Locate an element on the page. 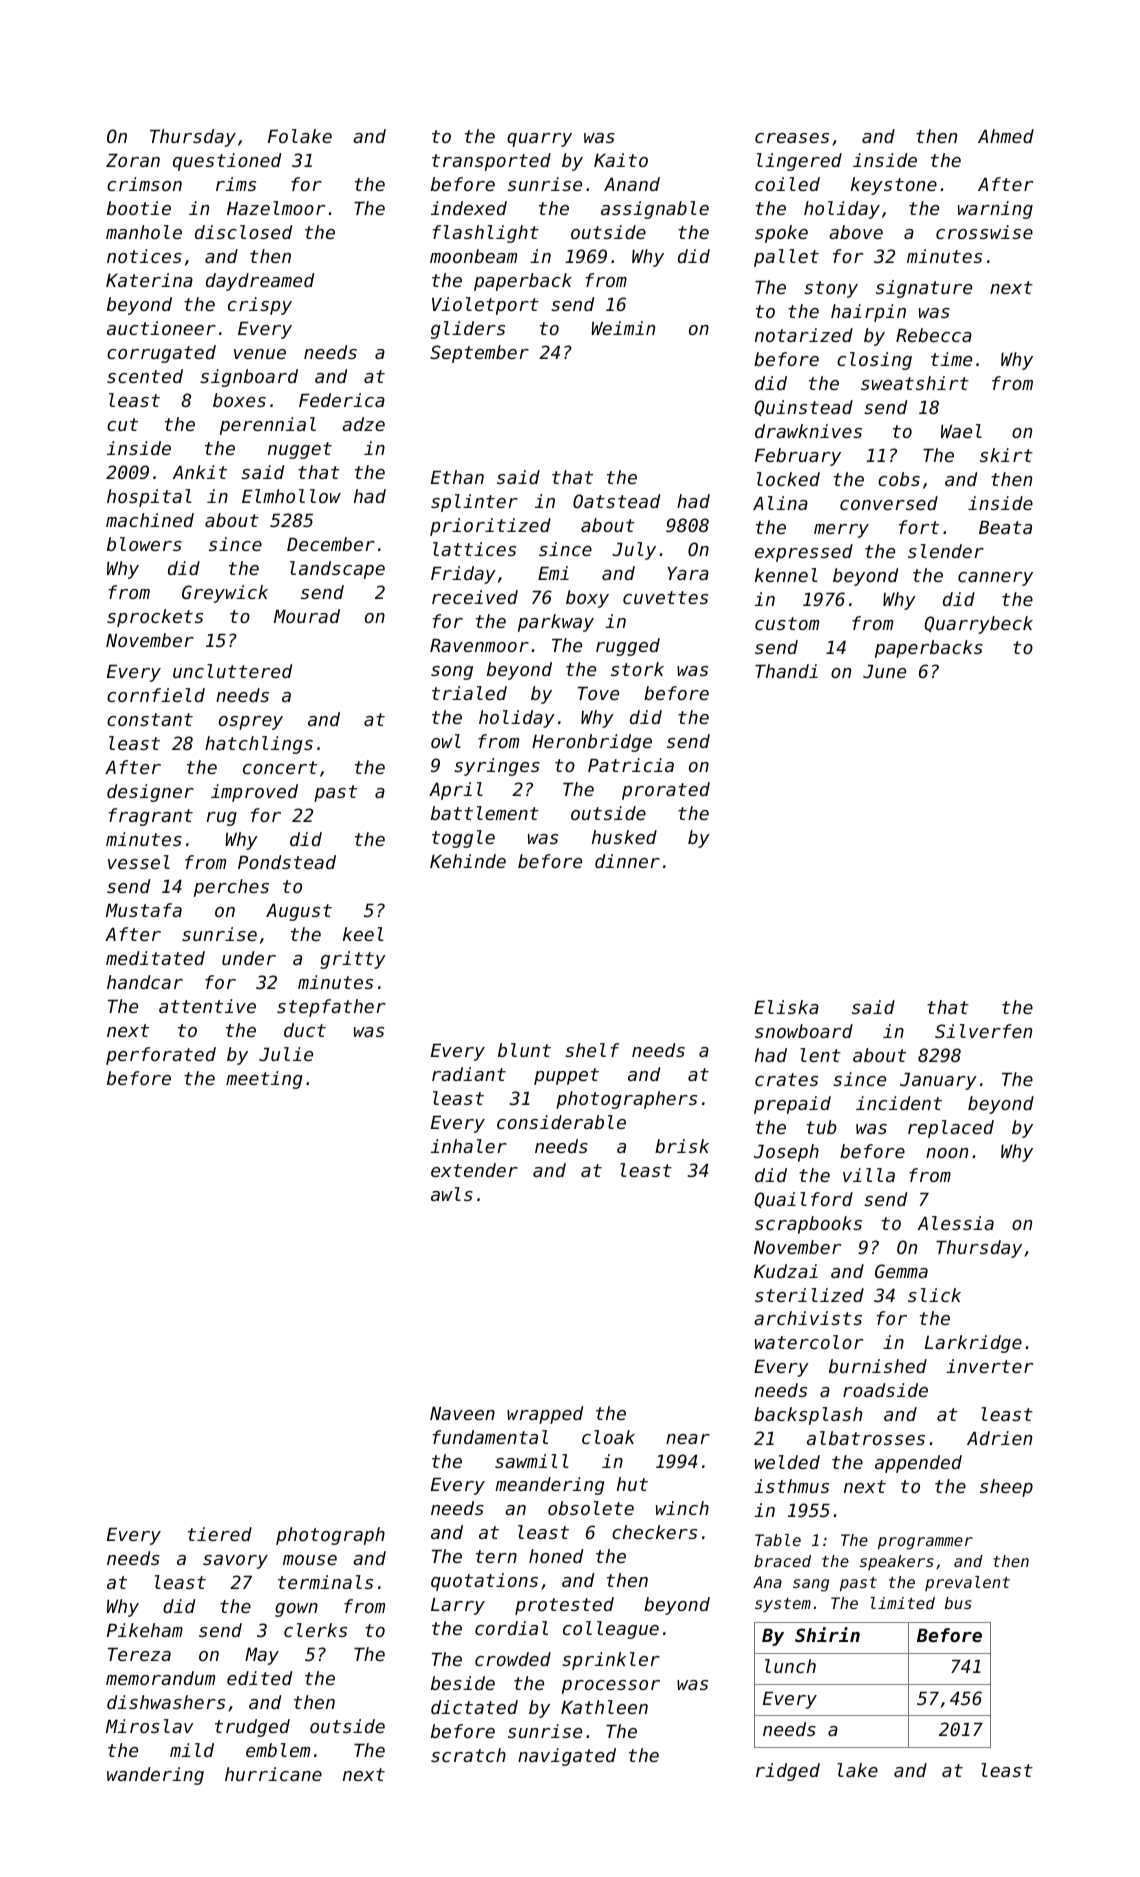  Larkridge is located at coordinates (973, 1344).
